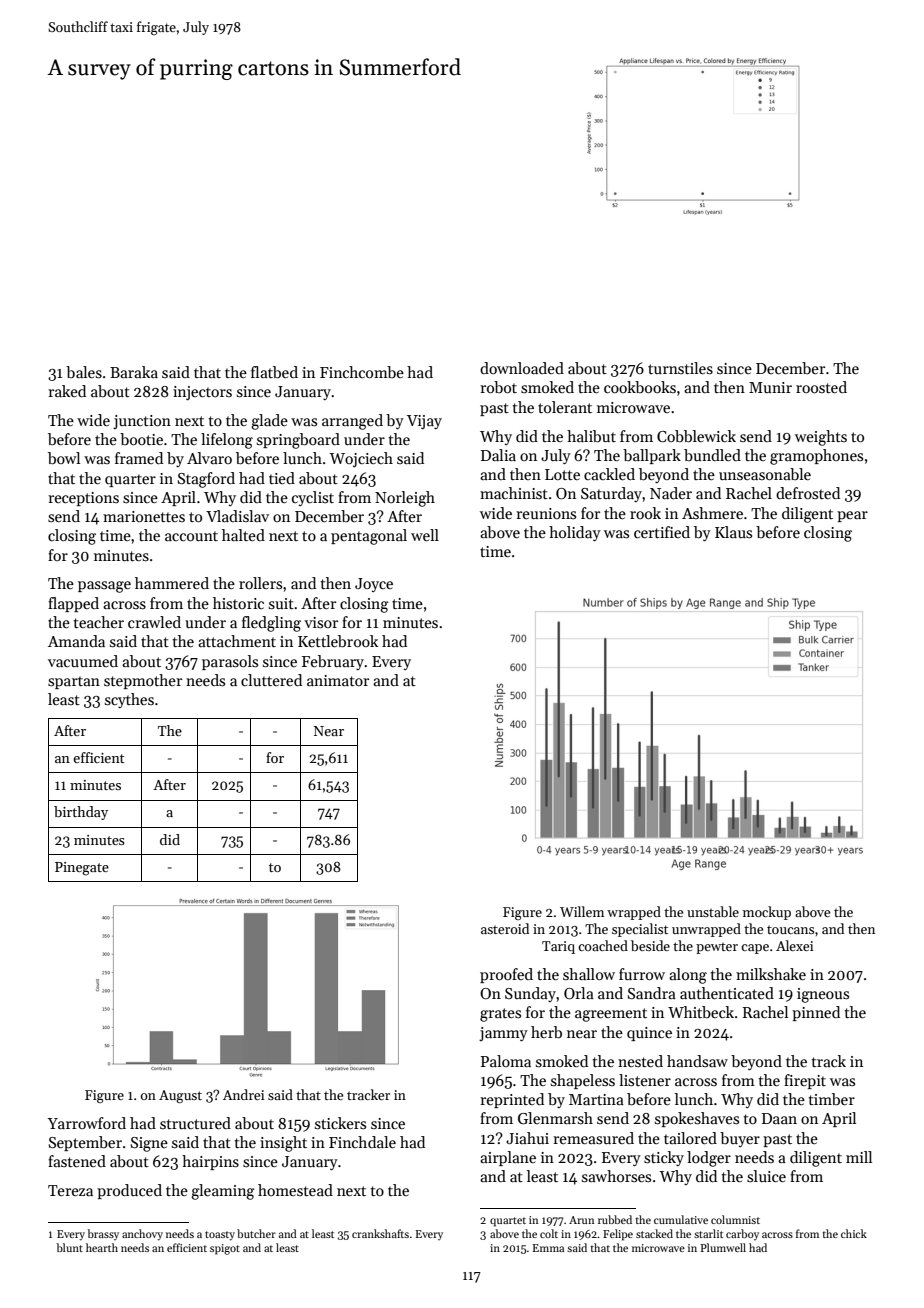 The width and height of the document is (924, 1308). Describe the element at coordinates (506, 975) in the document. I see `proofed` at that location.
